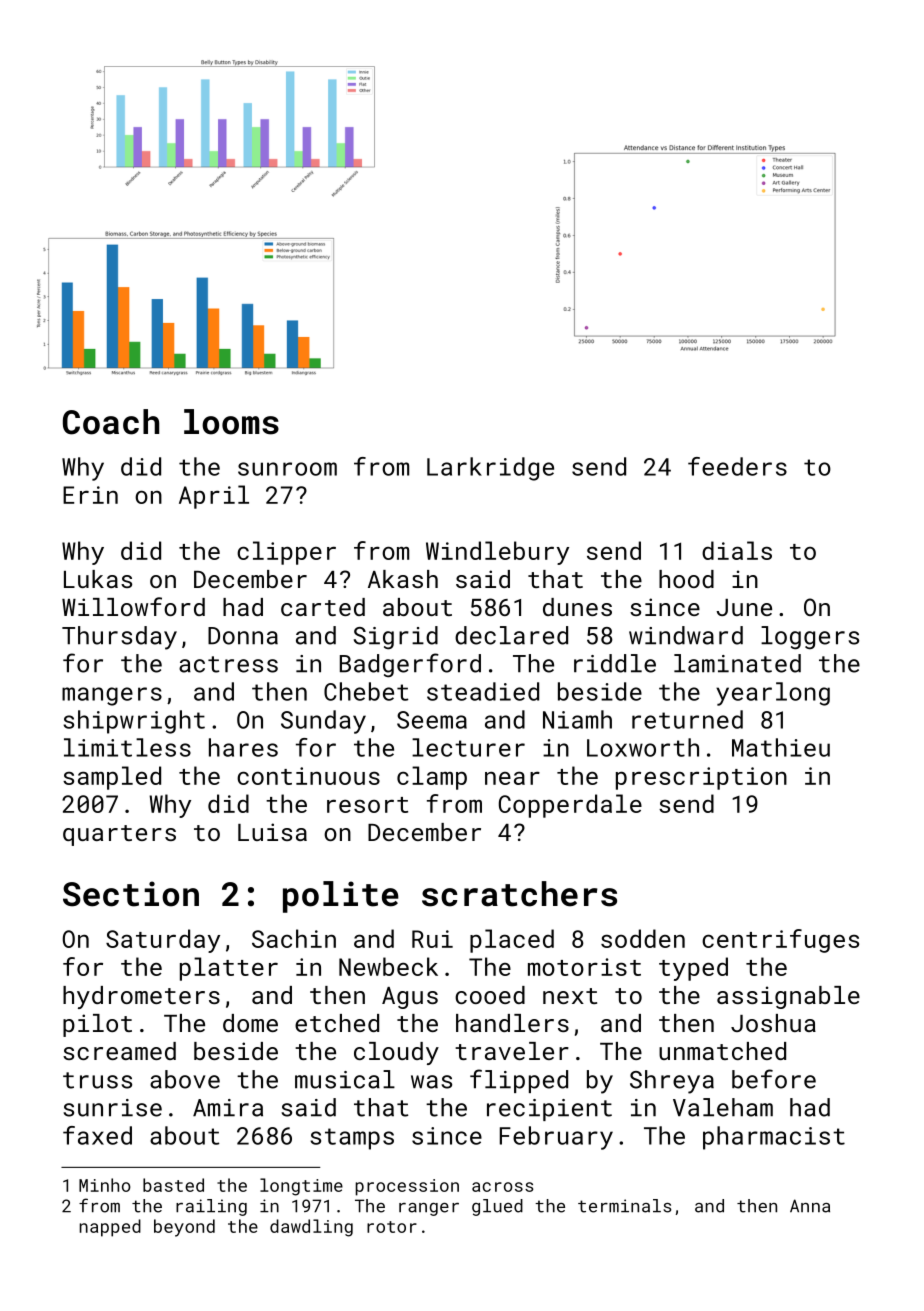  Describe the element at coordinates (737, 466) in the screenshot. I see `feeders` at that location.
